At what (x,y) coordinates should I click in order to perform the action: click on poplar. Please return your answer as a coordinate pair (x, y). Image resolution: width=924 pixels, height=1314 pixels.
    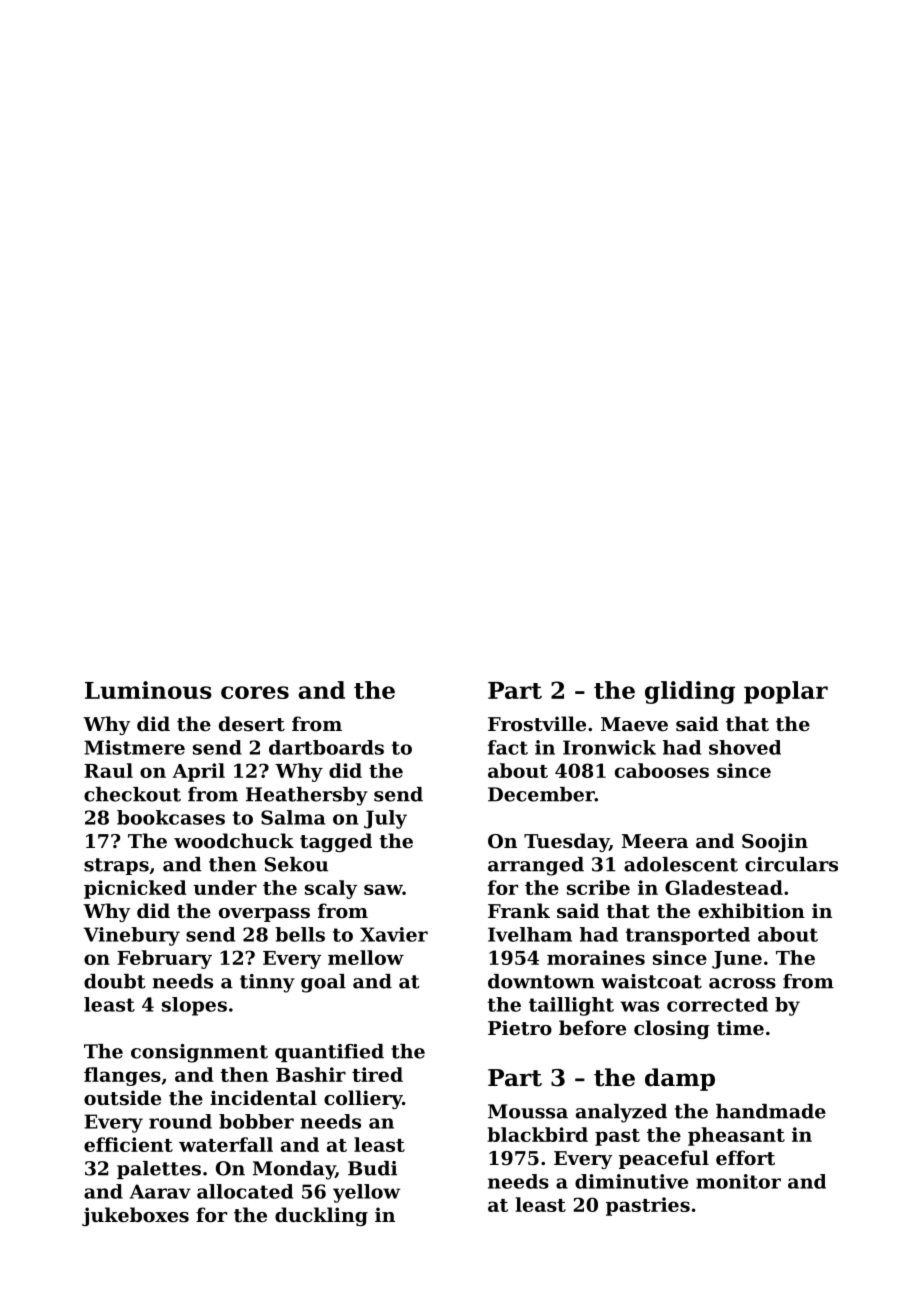
    Looking at the image, I should click on (786, 692).
